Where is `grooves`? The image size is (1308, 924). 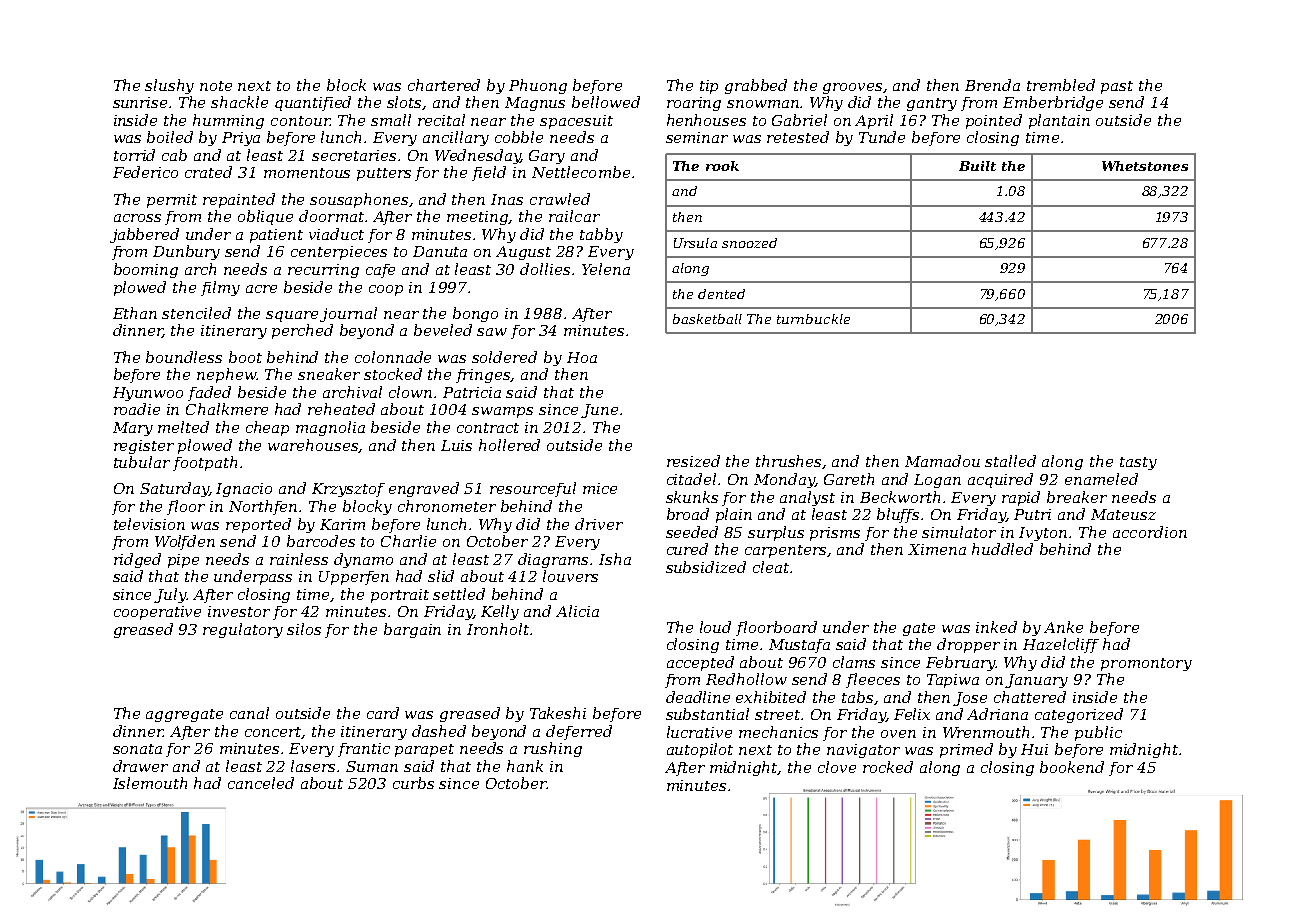
grooves is located at coordinates (853, 88).
